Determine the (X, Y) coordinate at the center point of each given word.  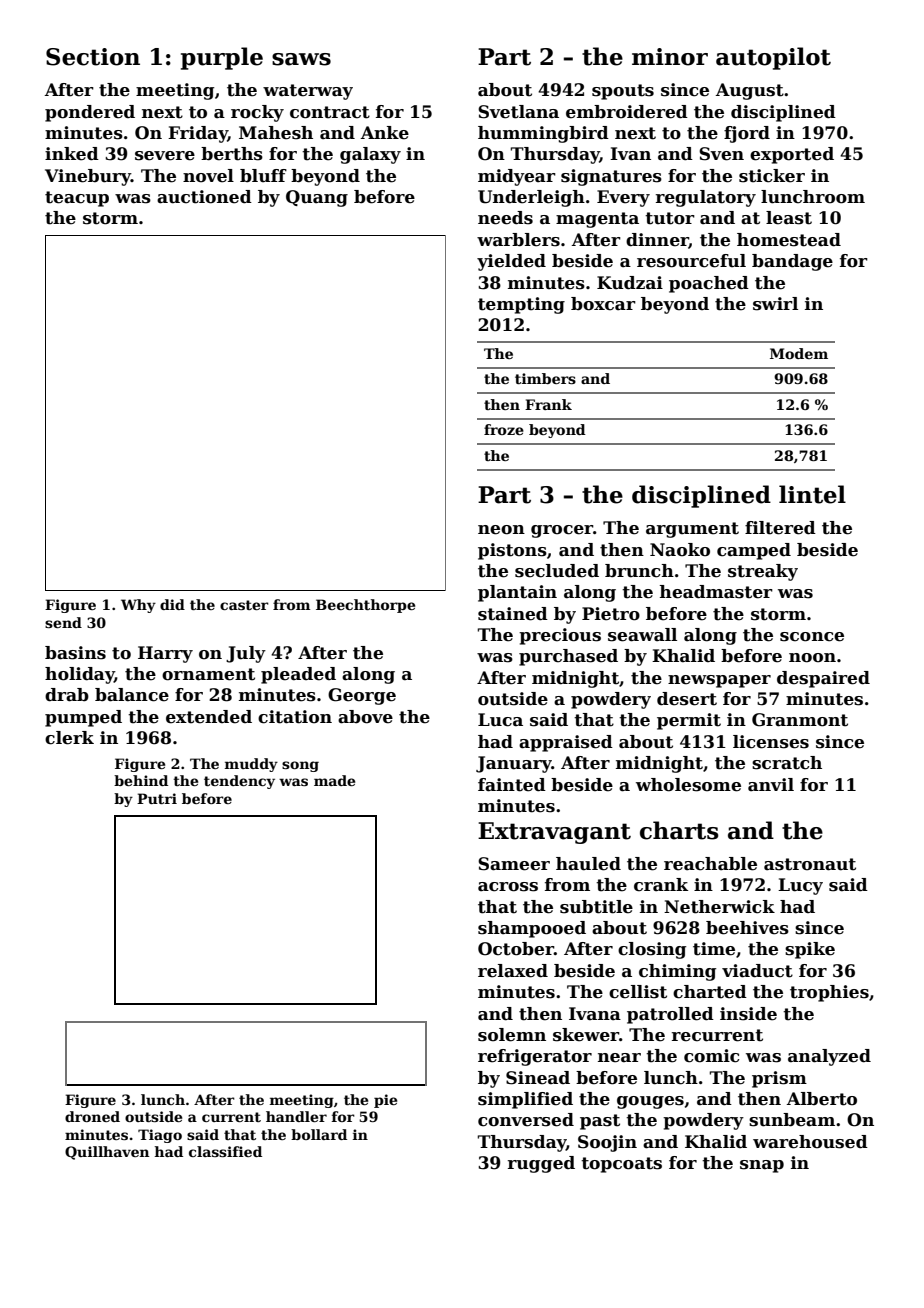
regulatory (706, 198)
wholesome (688, 785)
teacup (77, 199)
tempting (521, 305)
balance (132, 695)
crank (661, 885)
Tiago (160, 1136)
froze (504, 429)
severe (165, 156)
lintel (812, 494)
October (516, 949)
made (334, 780)
